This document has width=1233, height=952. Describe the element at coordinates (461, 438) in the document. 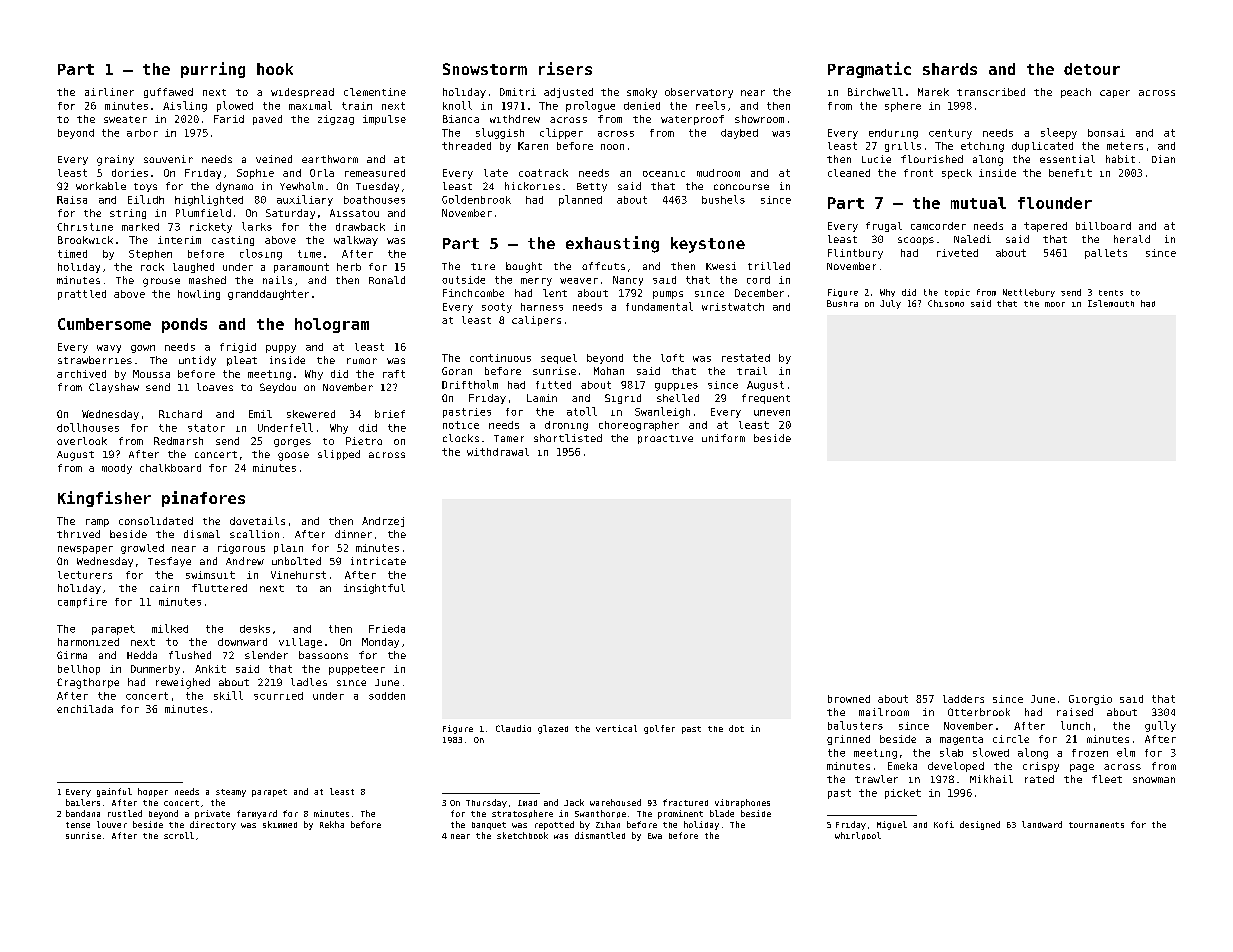

I see `clocks` at that location.
